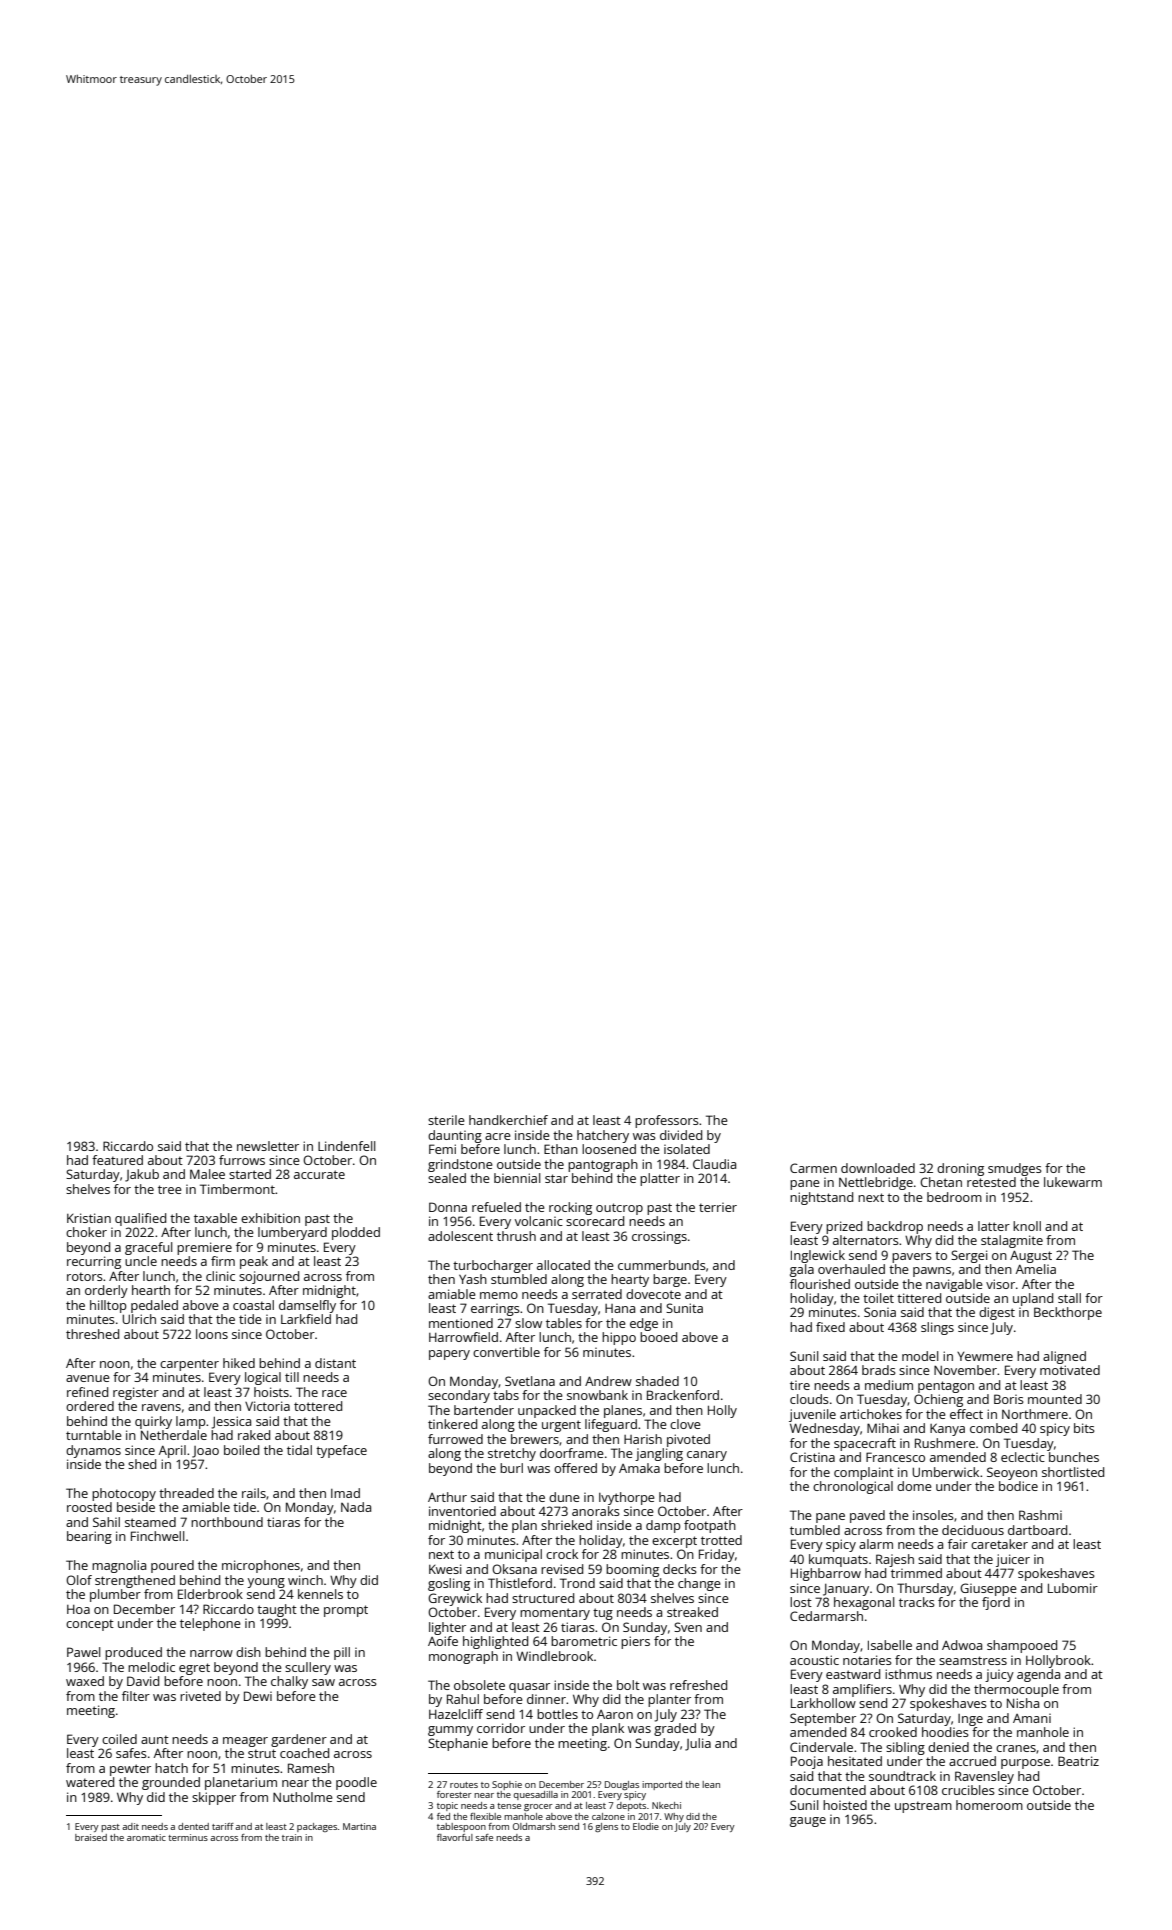  I want to click on featured, so click(117, 1160).
